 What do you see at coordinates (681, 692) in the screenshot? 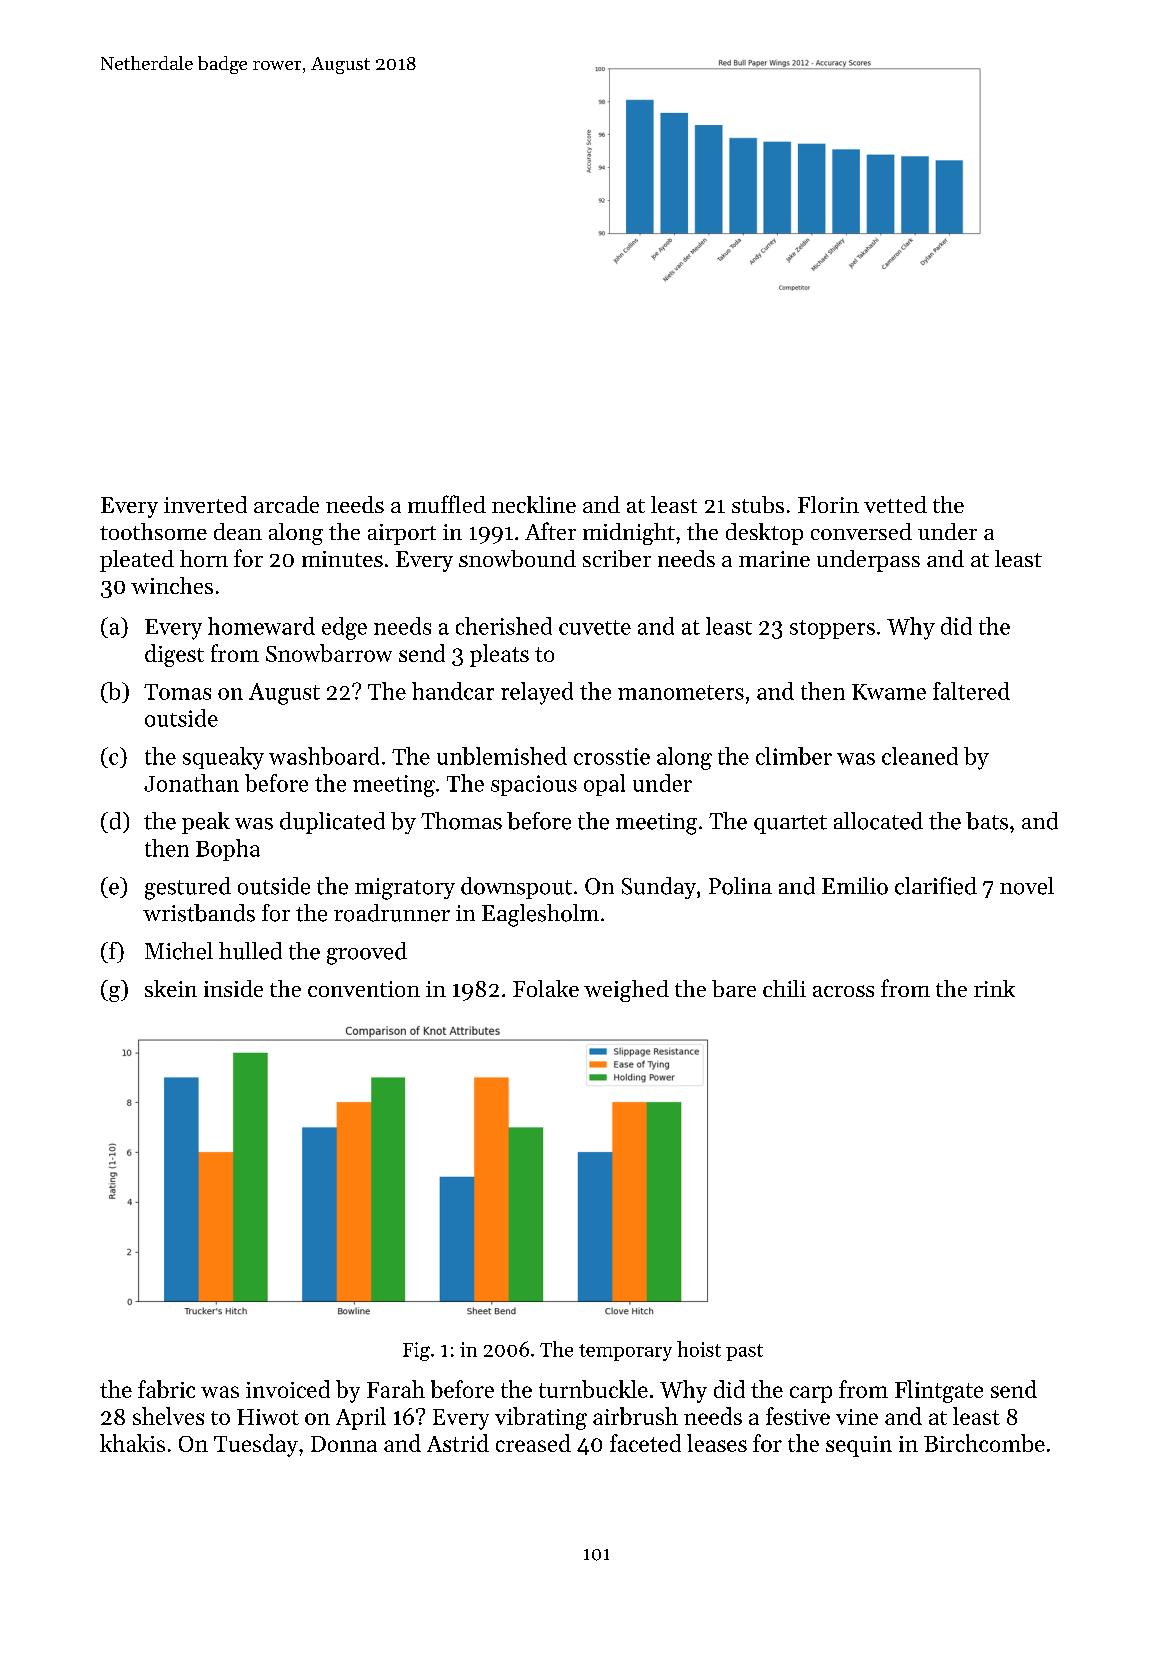
I see `manometers` at bounding box center [681, 692].
